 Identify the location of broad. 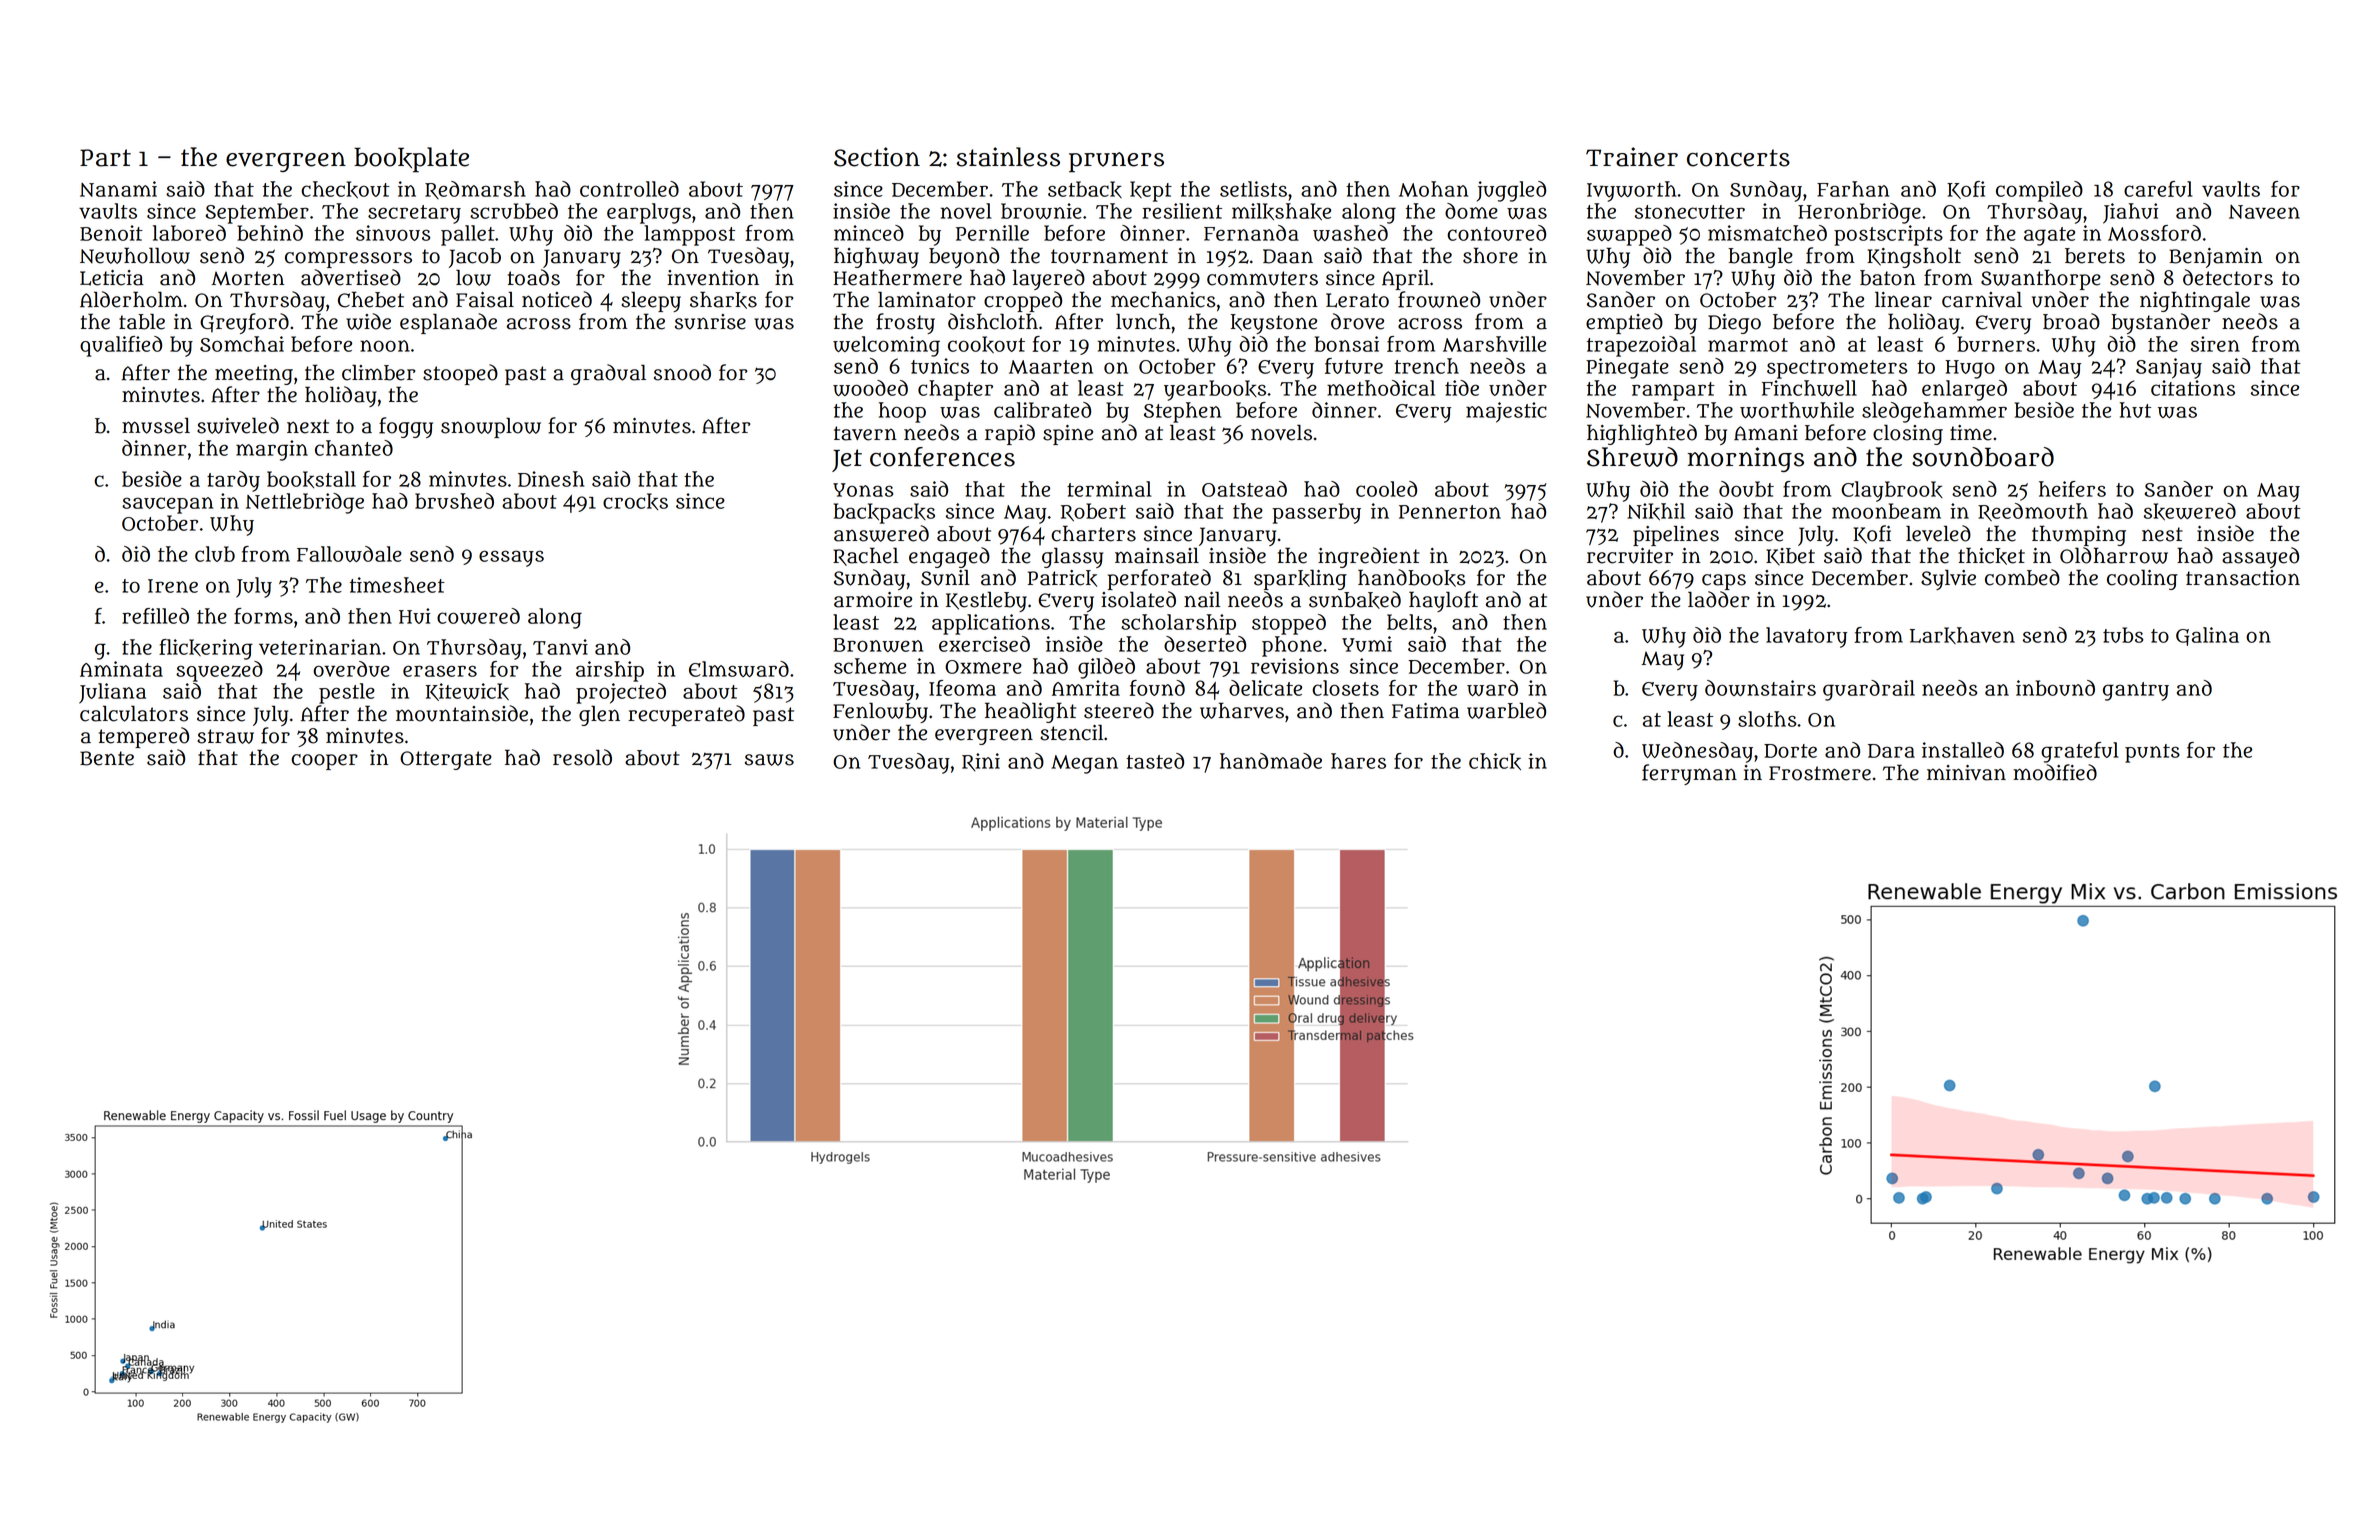
(2071, 321).
